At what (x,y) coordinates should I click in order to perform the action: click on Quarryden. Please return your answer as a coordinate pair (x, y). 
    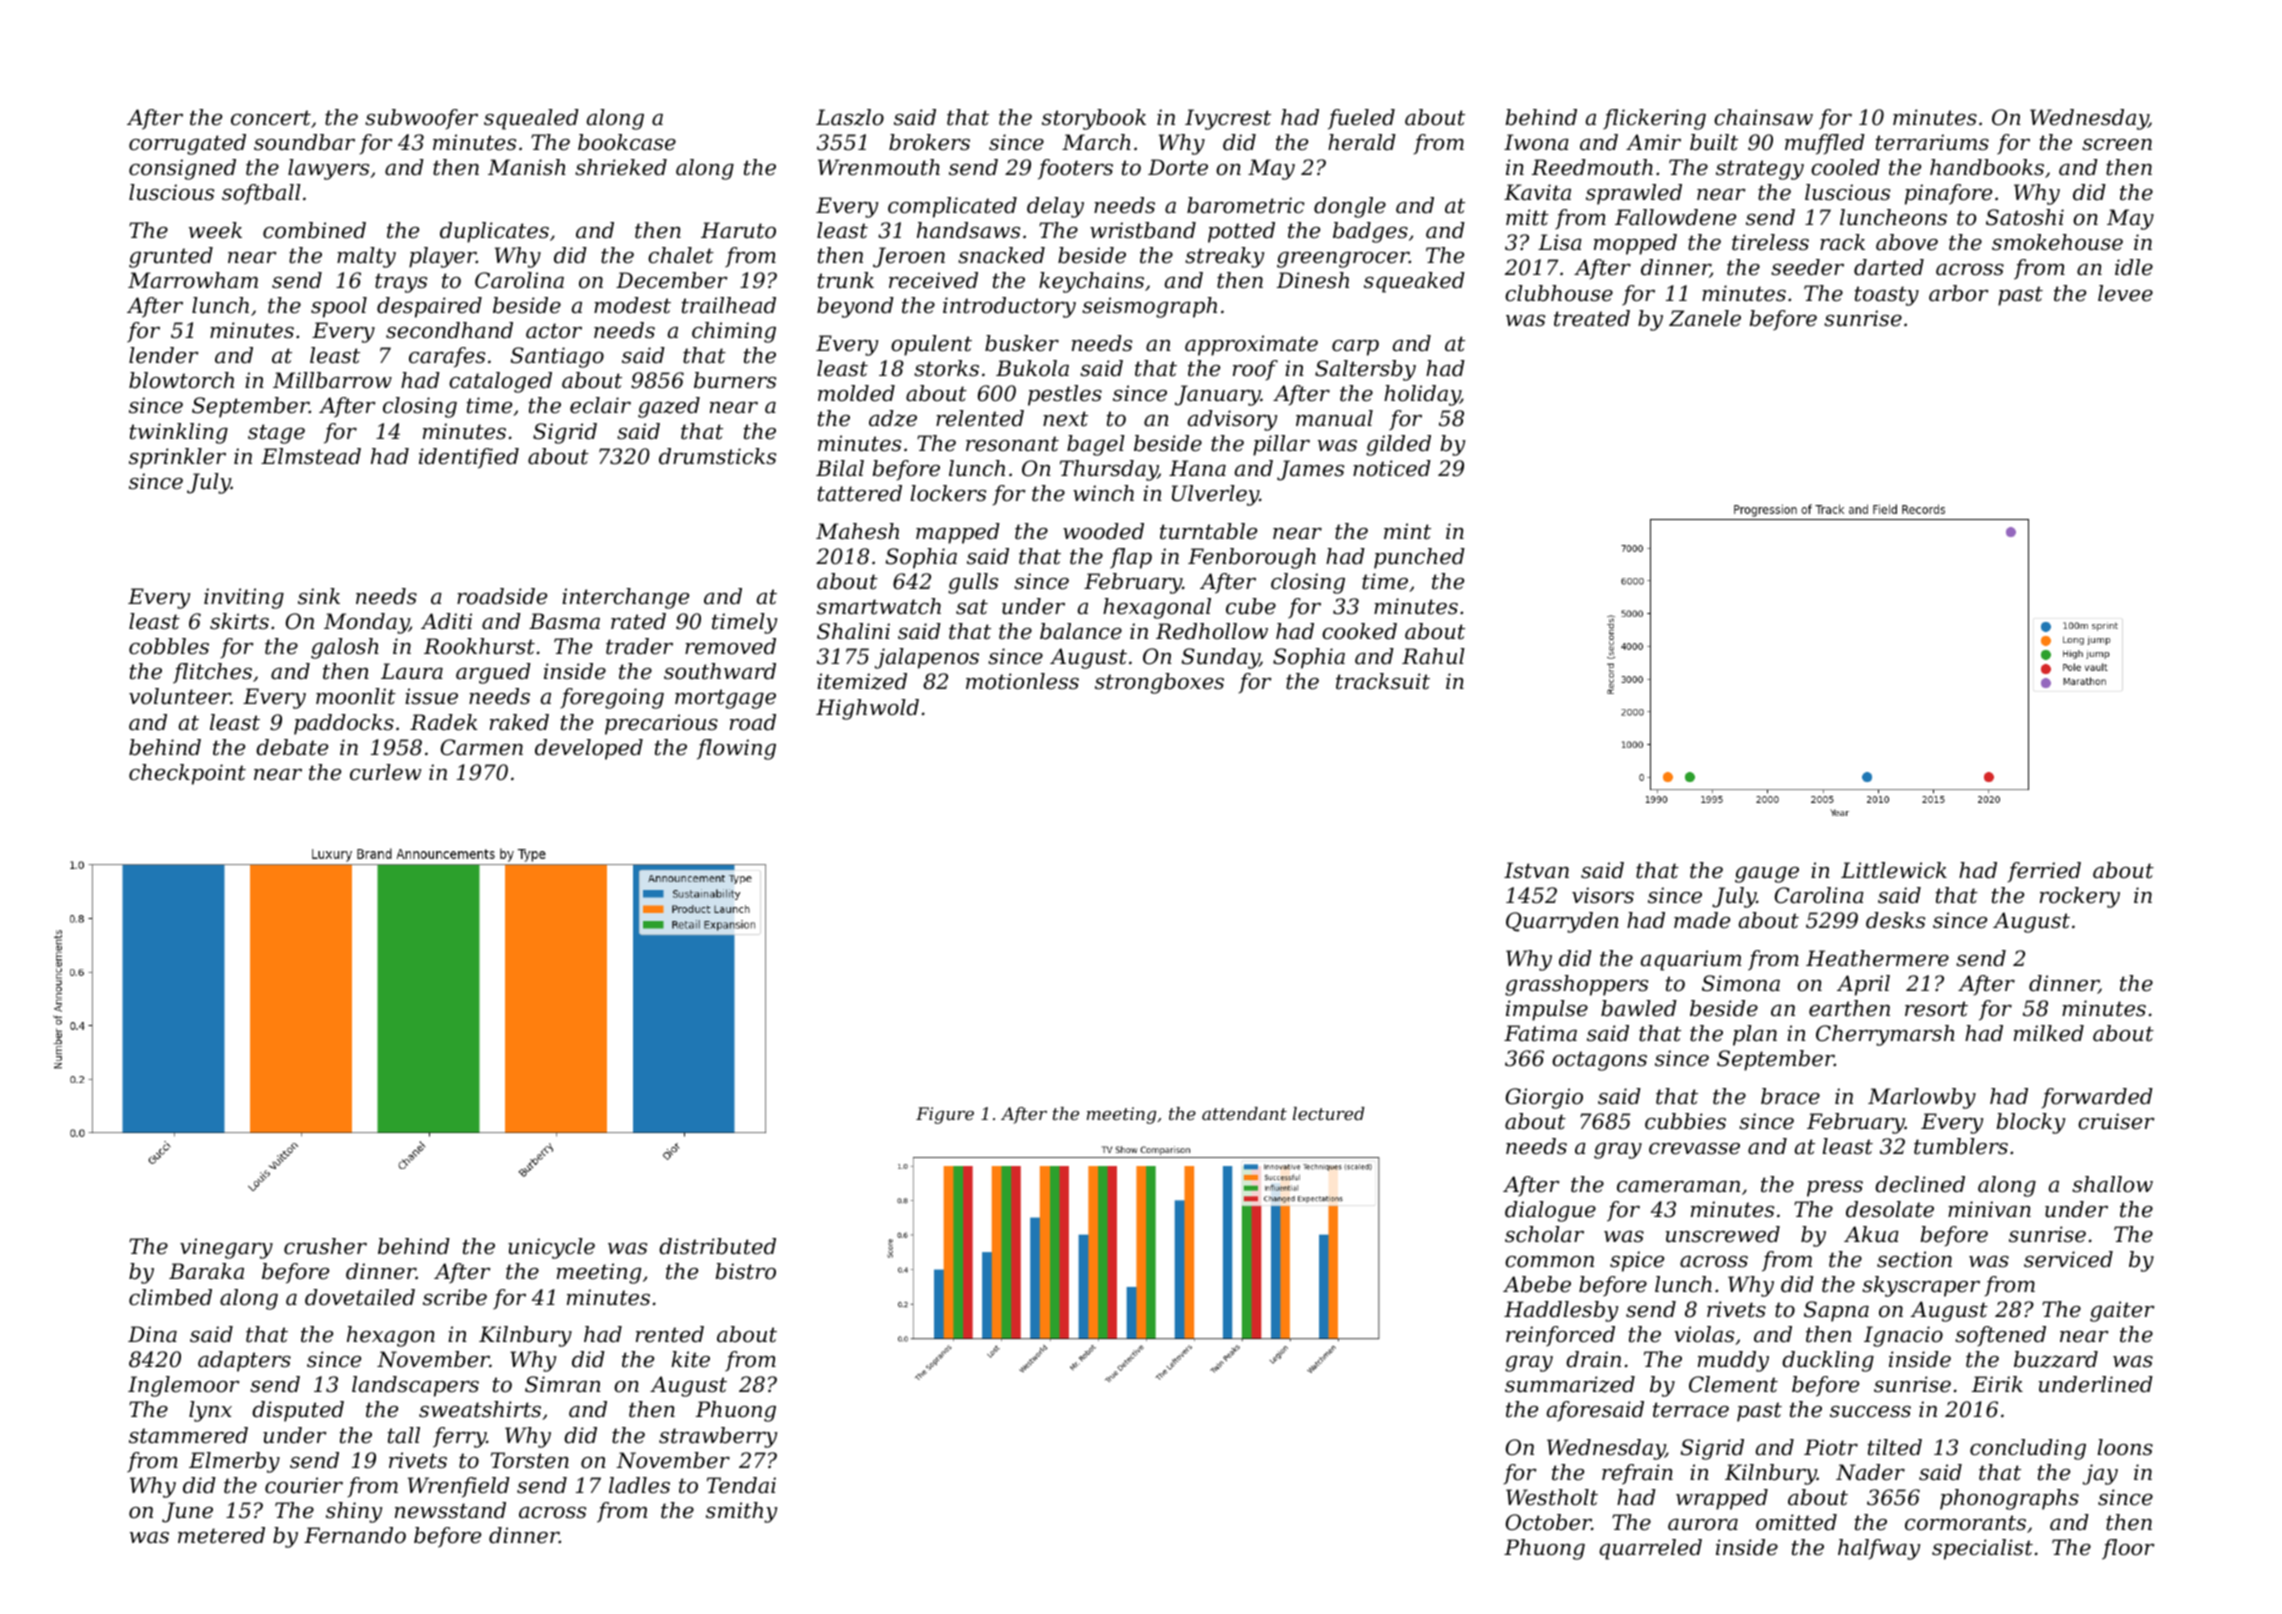
    Looking at the image, I should click on (1562, 922).
